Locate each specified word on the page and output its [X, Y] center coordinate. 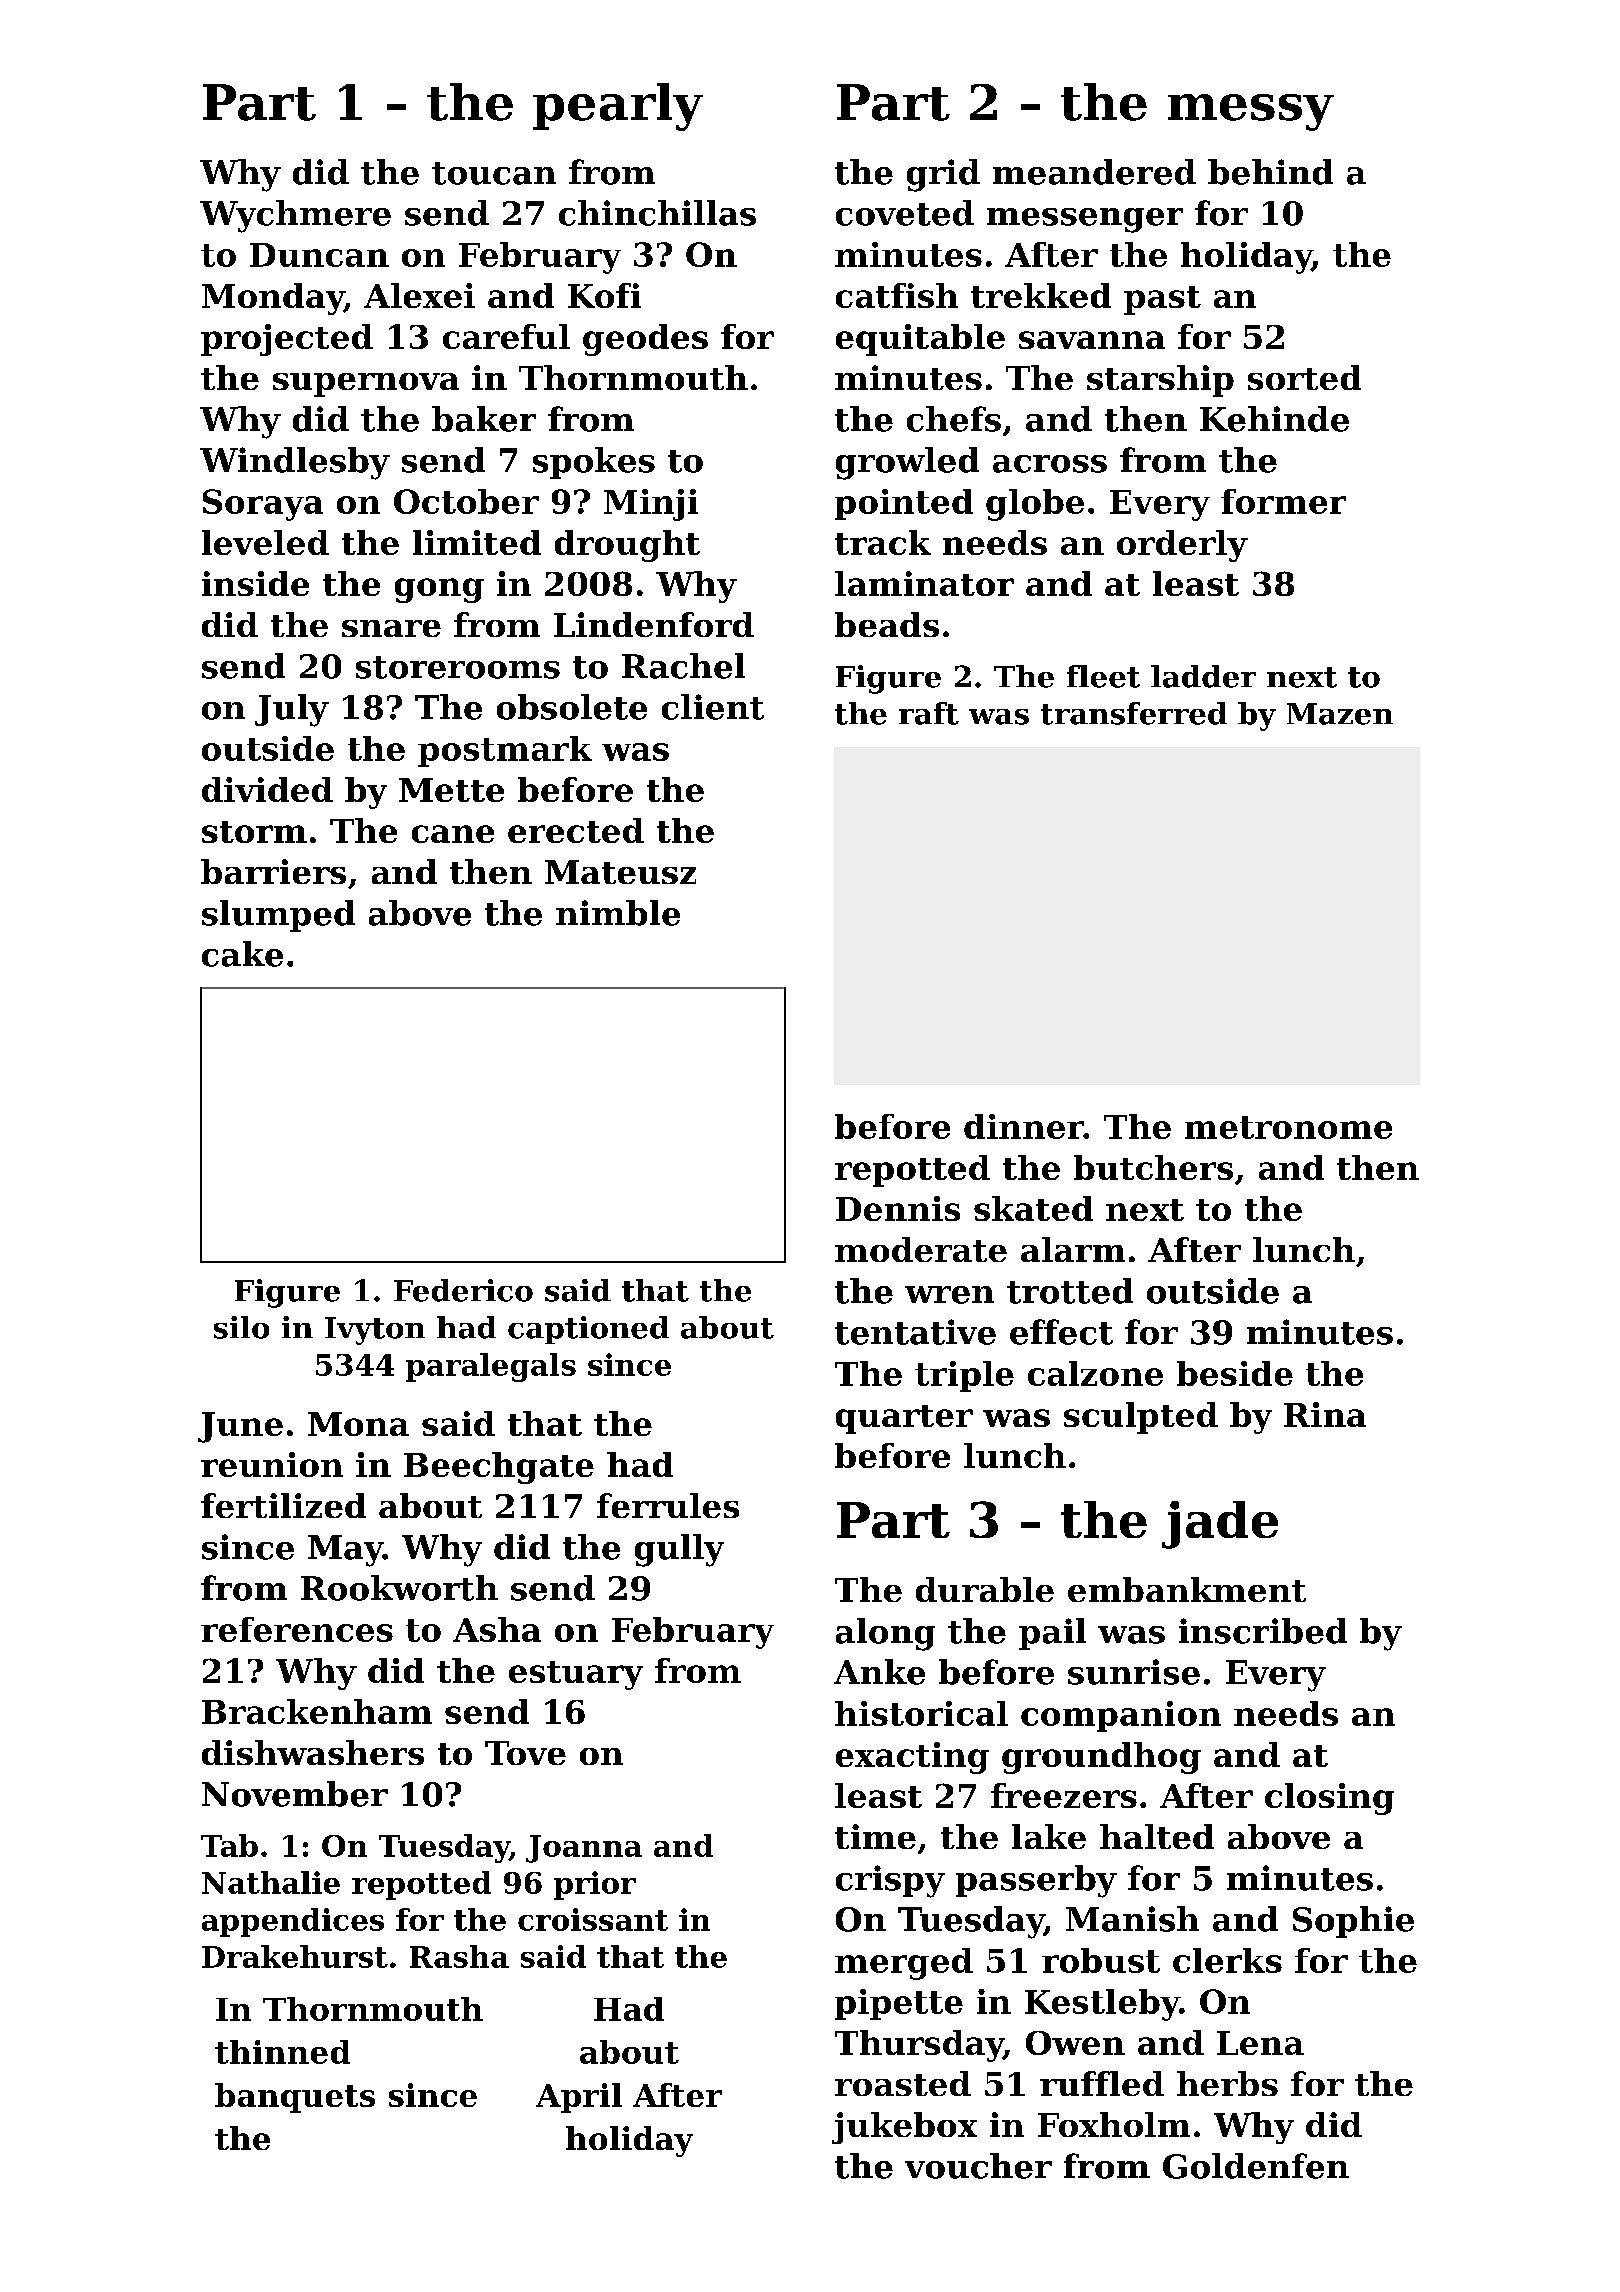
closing [1329, 1799]
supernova [366, 385]
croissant [593, 1919]
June [240, 1427]
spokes [594, 463]
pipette [899, 2004]
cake [242, 954]
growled [907, 463]
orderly [1182, 546]
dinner [1024, 1126]
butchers [1153, 1167]
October [466, 501]
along [885, 1634]
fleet [1103, 676]
